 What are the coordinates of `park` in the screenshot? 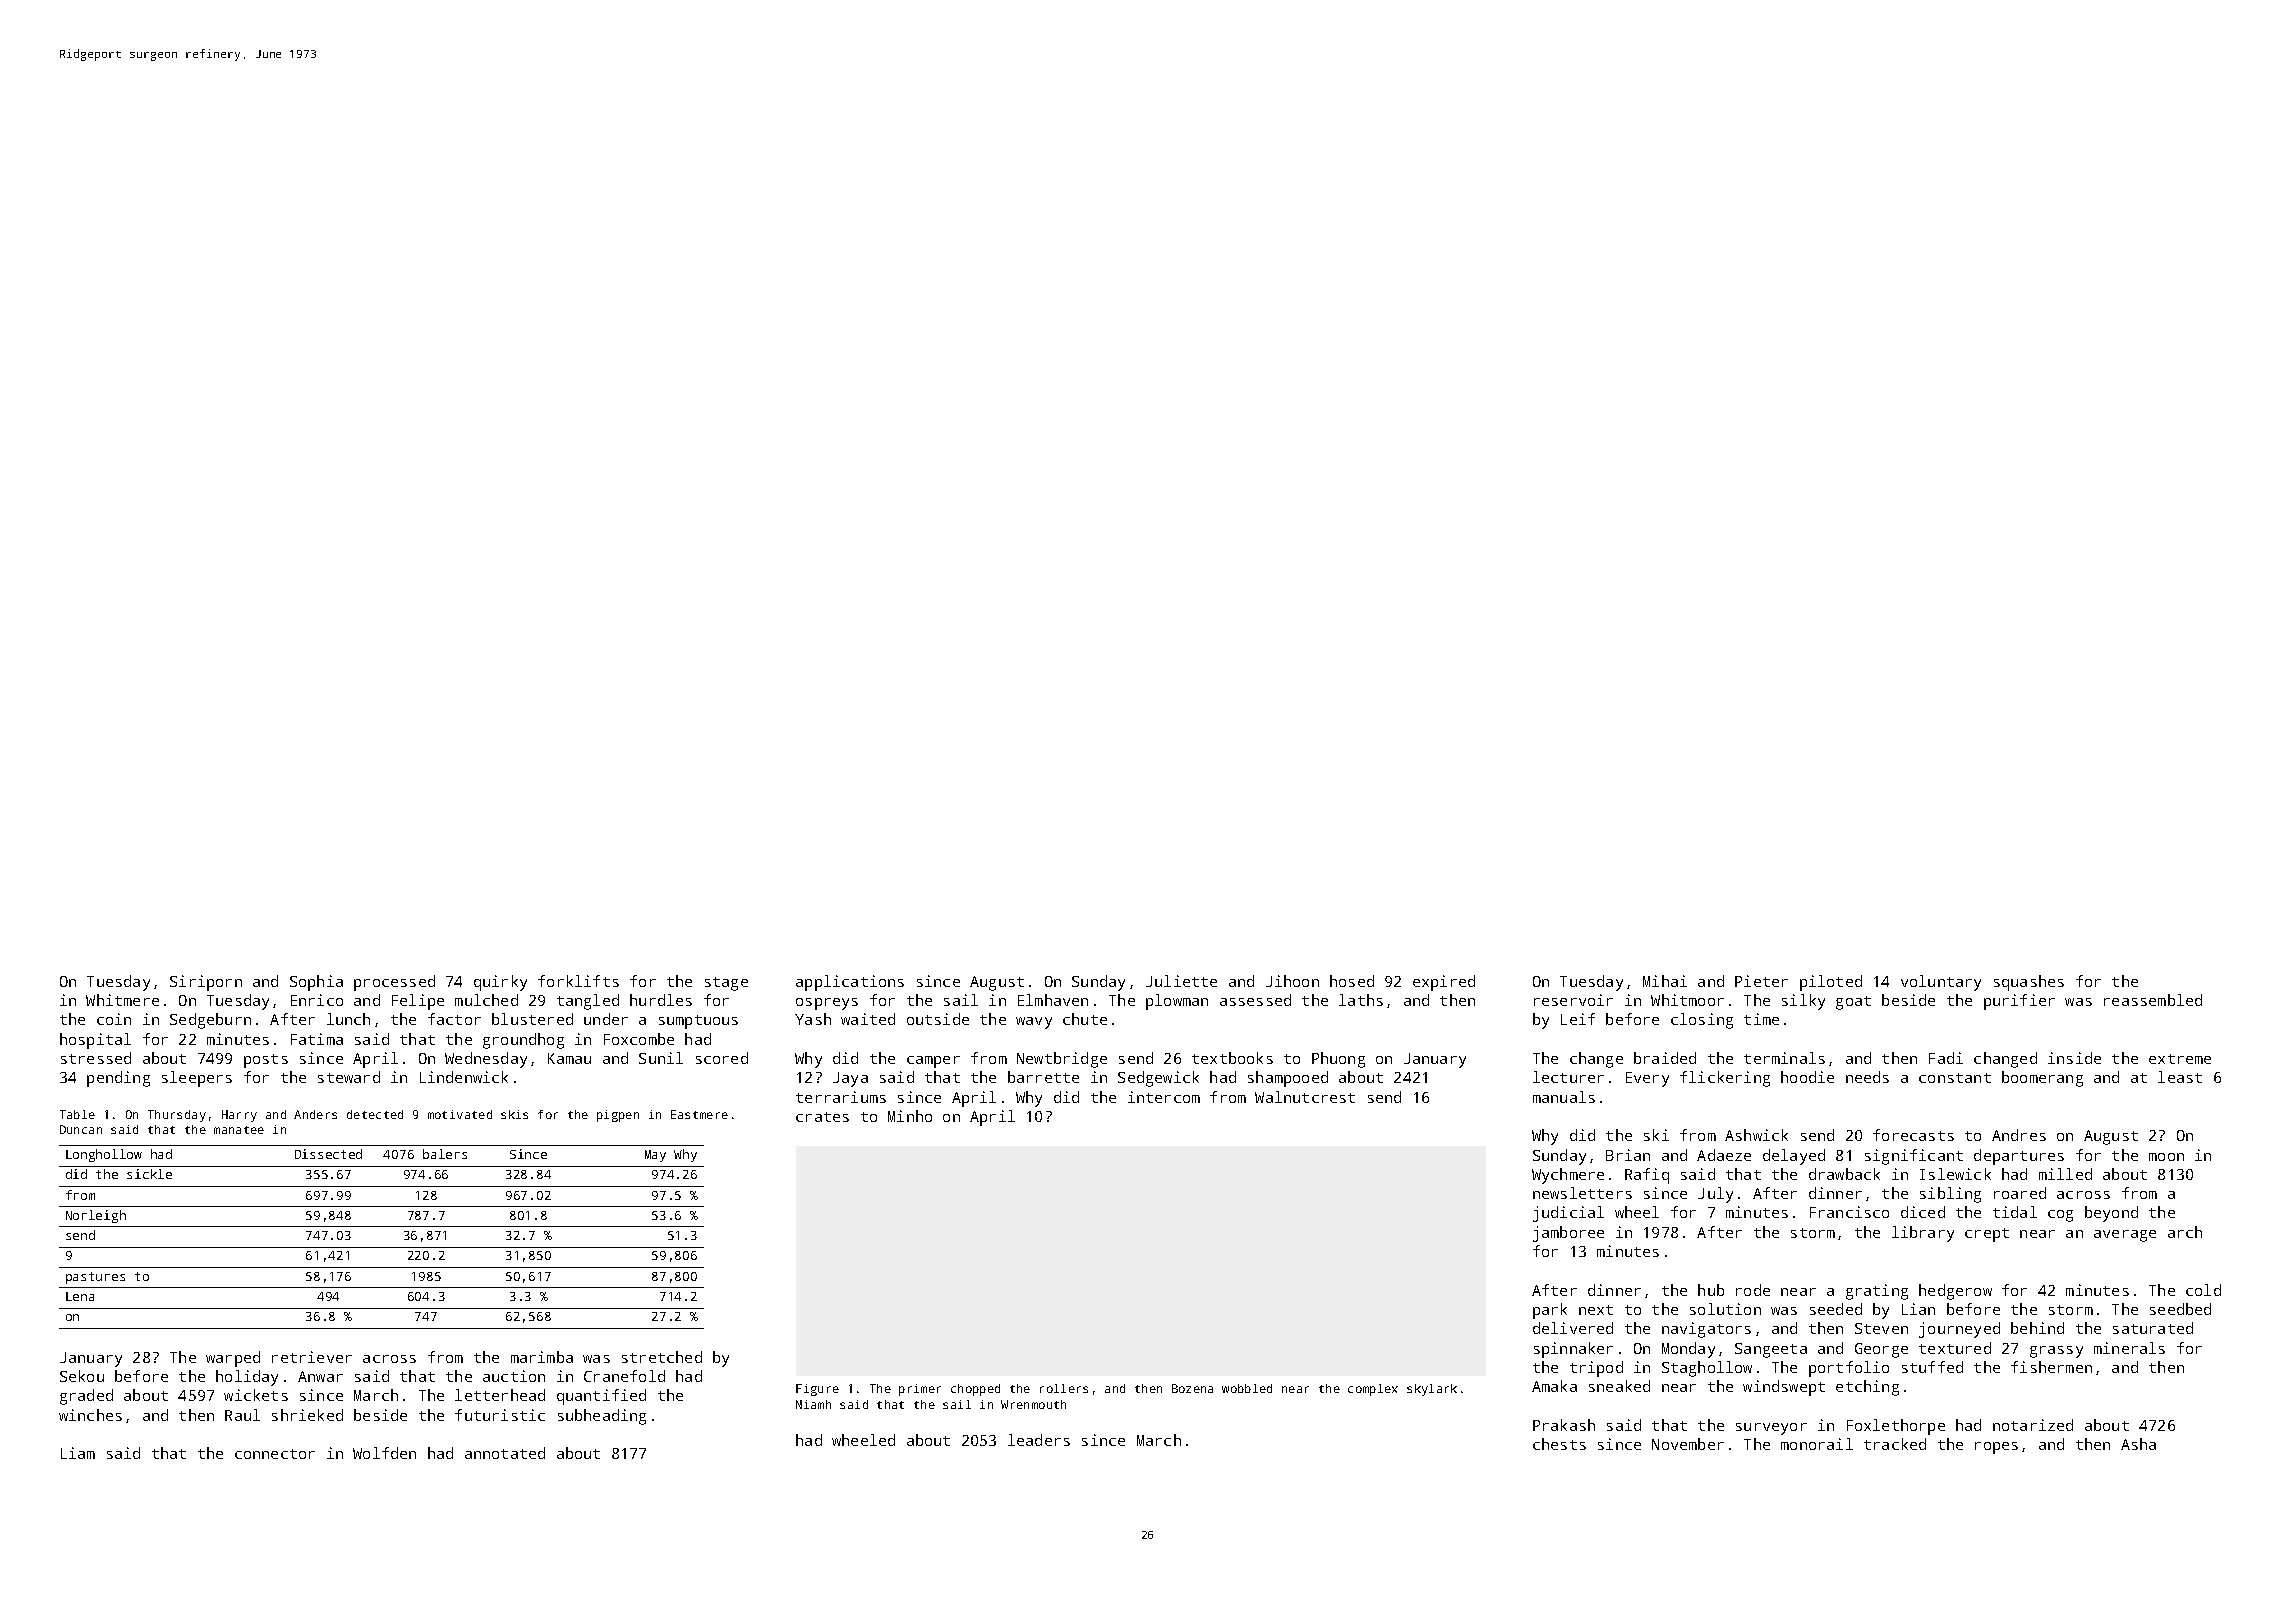 It's located at (1550, 1311).
